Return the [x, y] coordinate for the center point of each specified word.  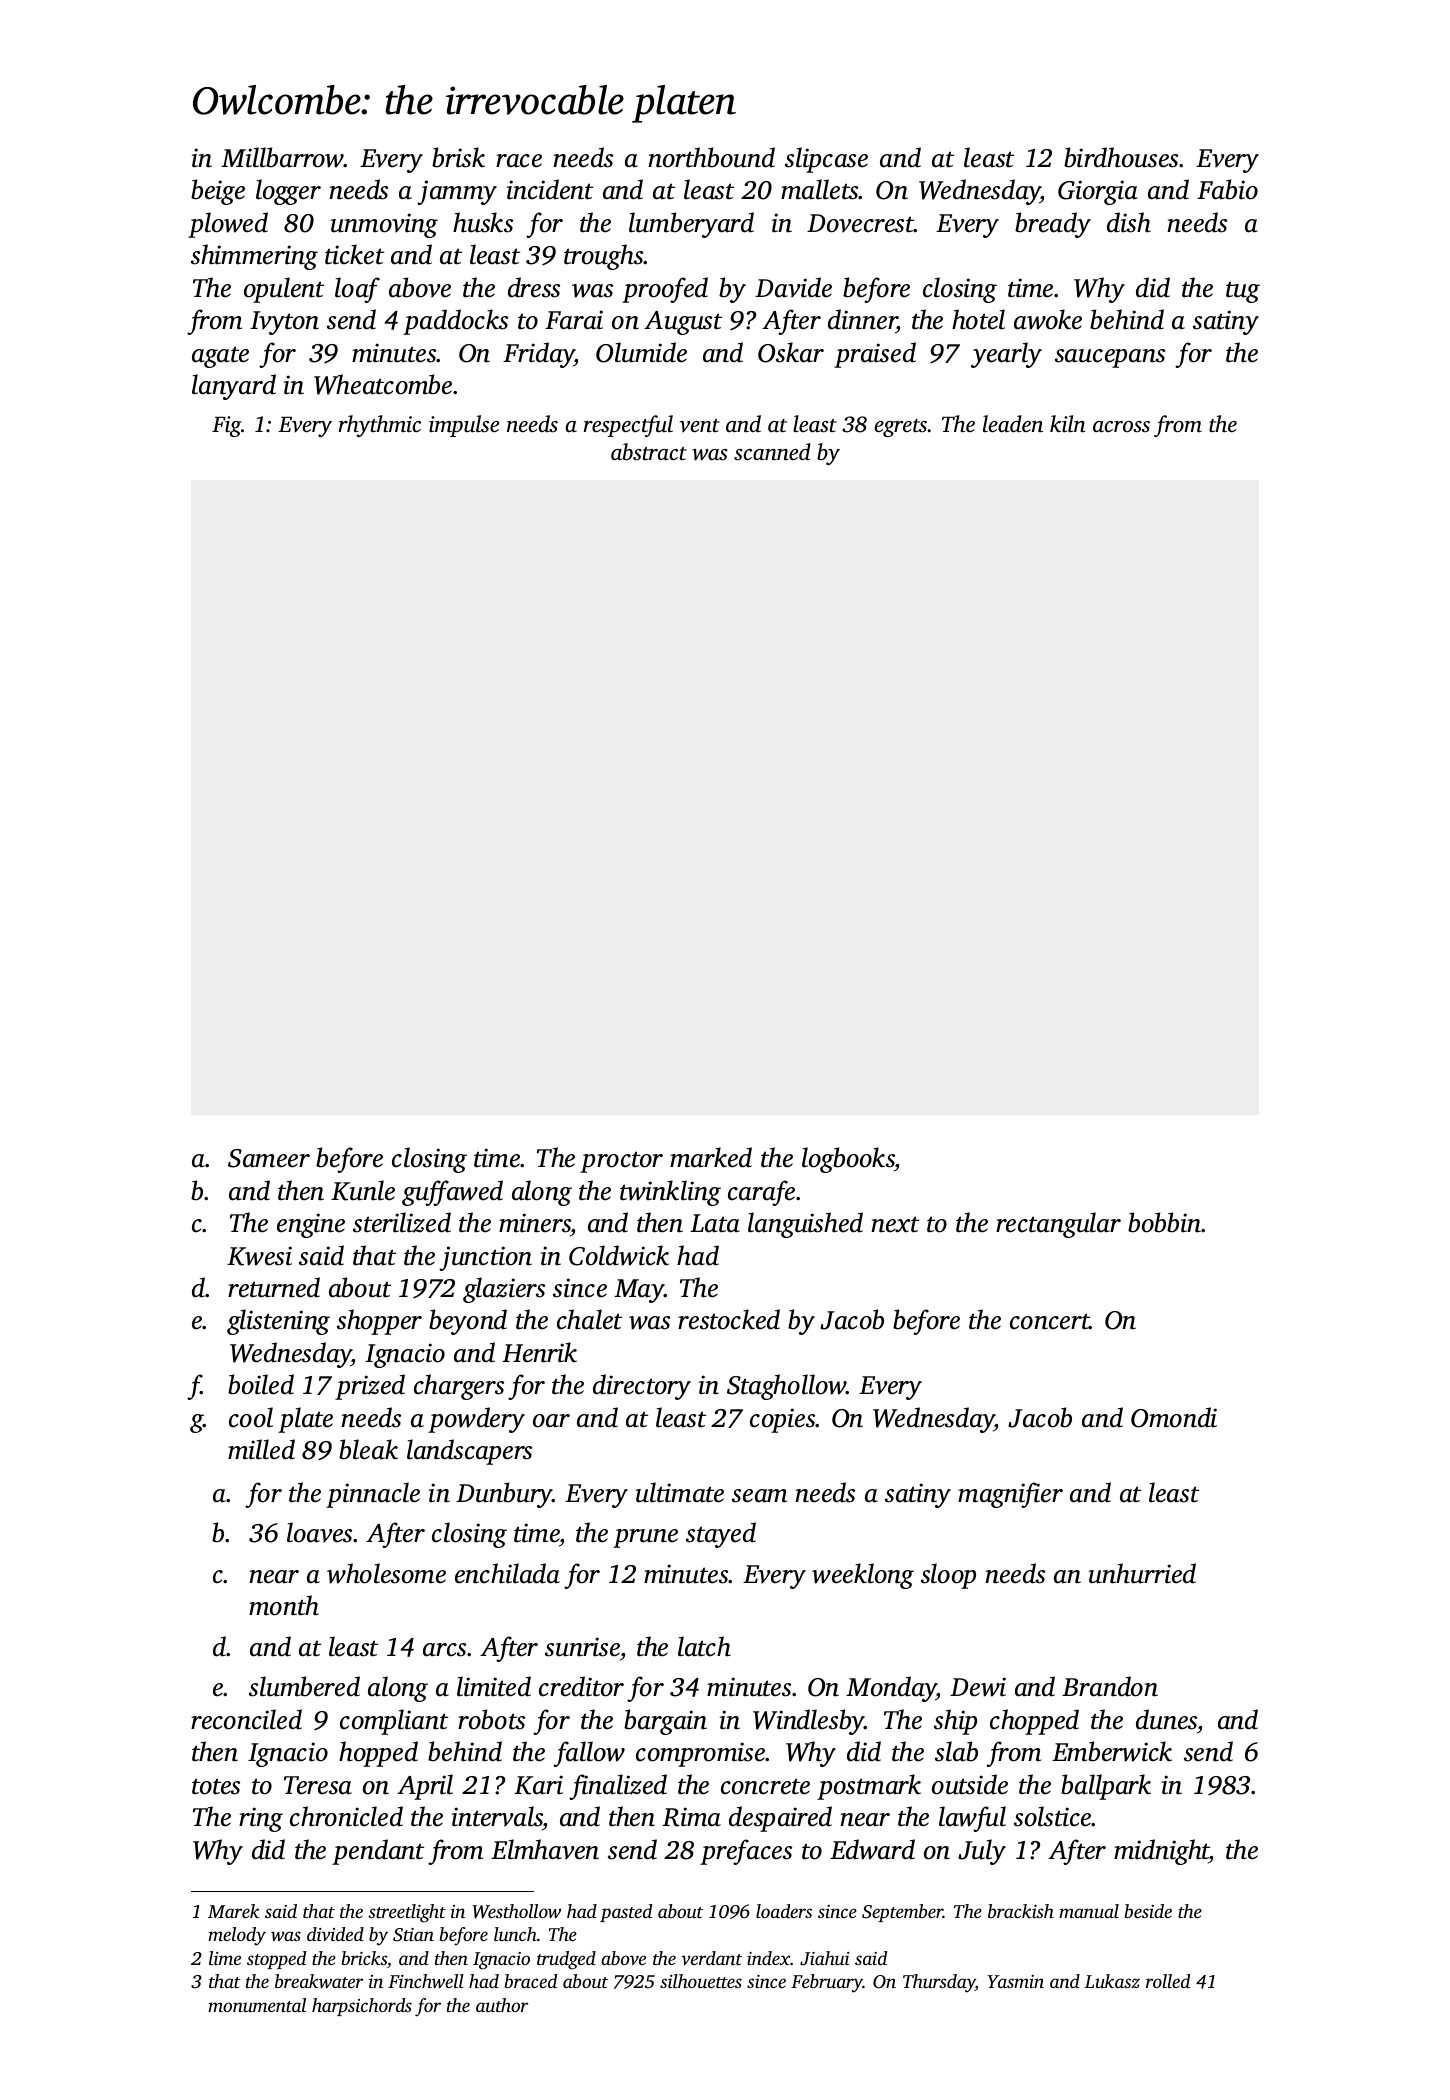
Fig [226, 426]
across [1121, 427]
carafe [761, 1193]
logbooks [848, 1160]
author [502, 2005]
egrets [900, 428]
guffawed [452, 1193]
